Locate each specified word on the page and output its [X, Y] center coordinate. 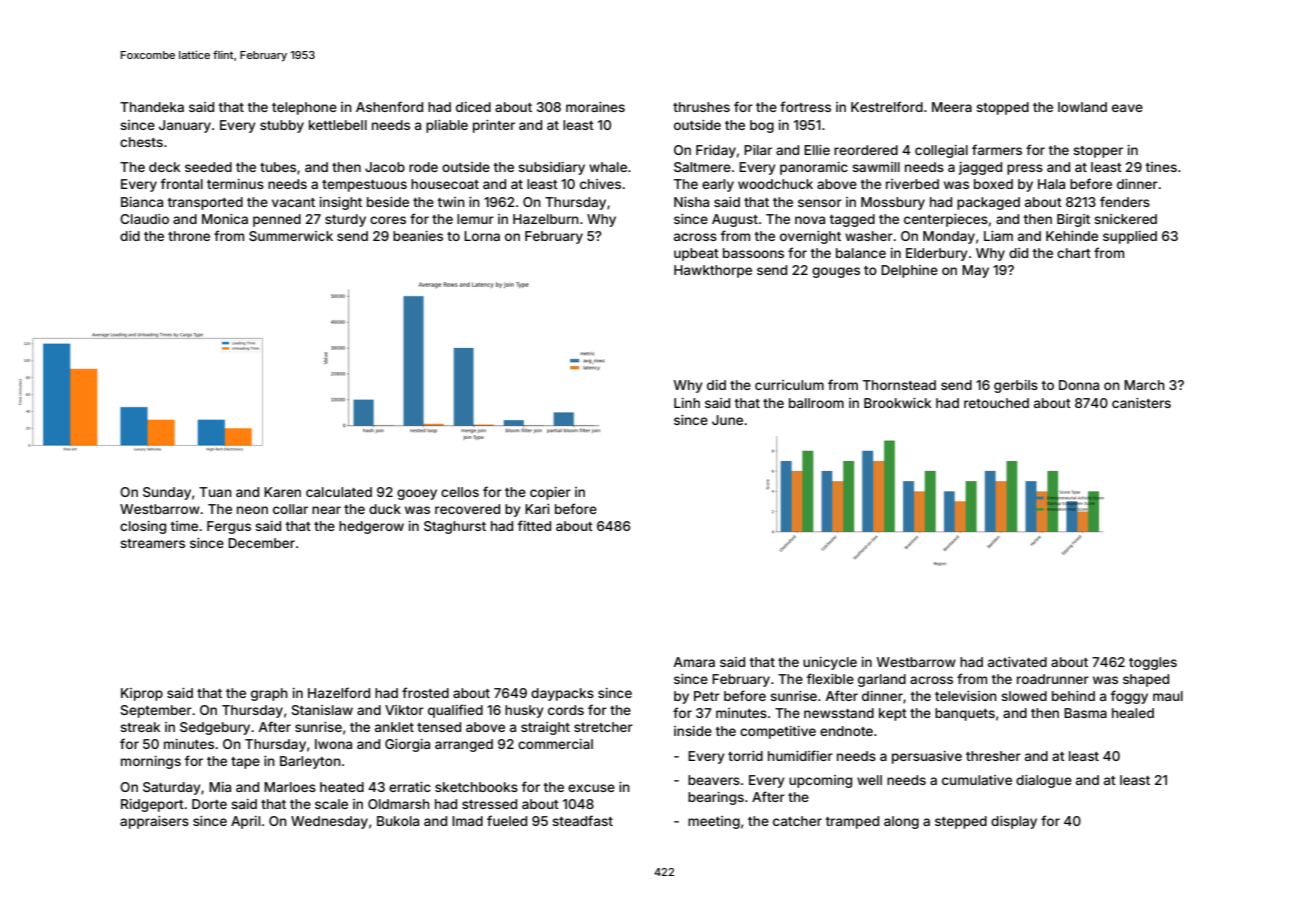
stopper [1098, 152]
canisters [1141, 403]
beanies [418, 236]
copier [550, 493]
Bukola [398, 821]
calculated [339, 492]
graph [269, 694]
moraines [595, 107]
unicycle [830, 663]
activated [1017, 662]
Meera [952, 107]
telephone [304, 108]
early [718, 185]
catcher [797, 821]
